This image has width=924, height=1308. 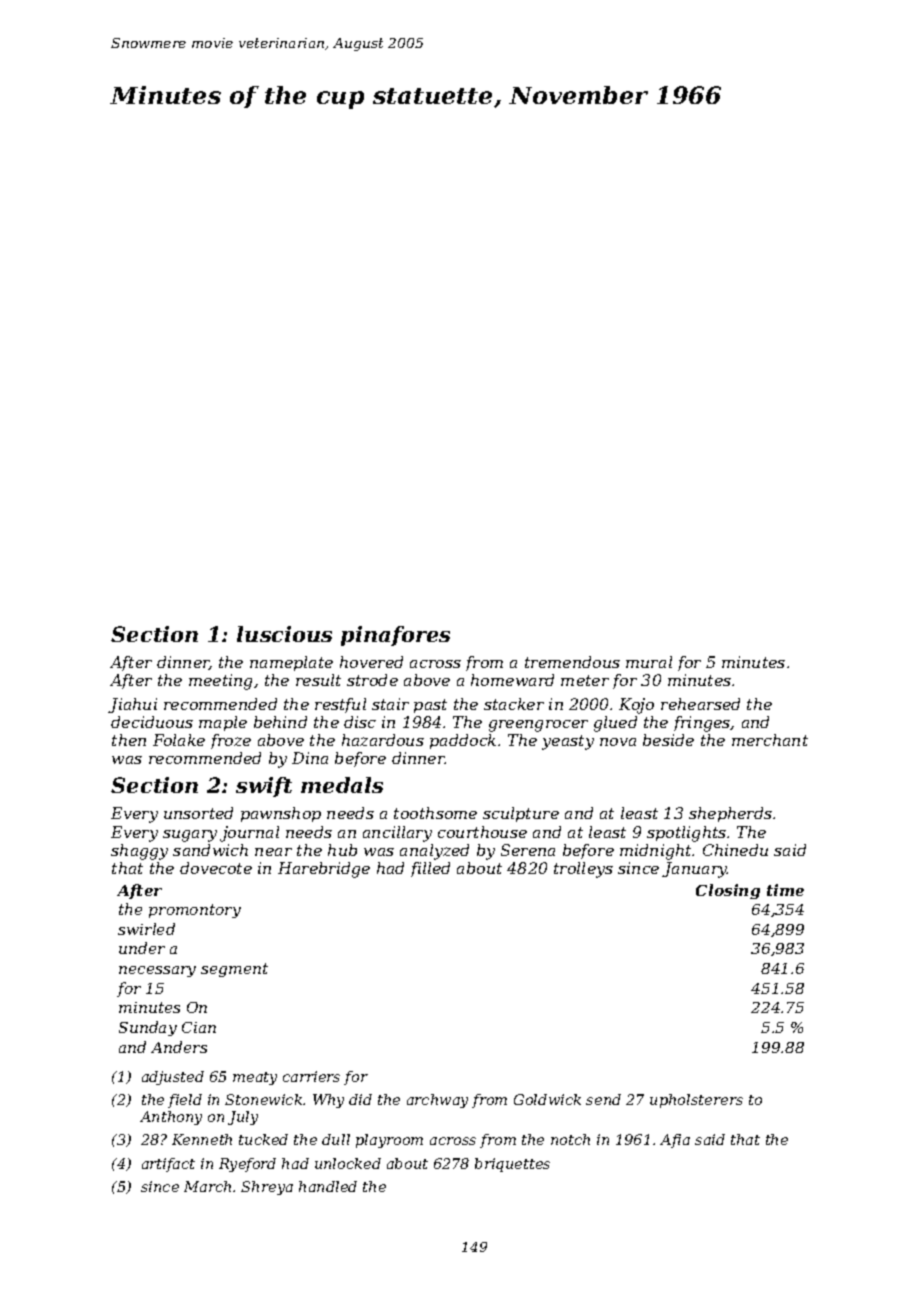 What do you see at coordinates (547, 1099) in the image?
I see `Goldwick` at bounding box center [547, 1099].
